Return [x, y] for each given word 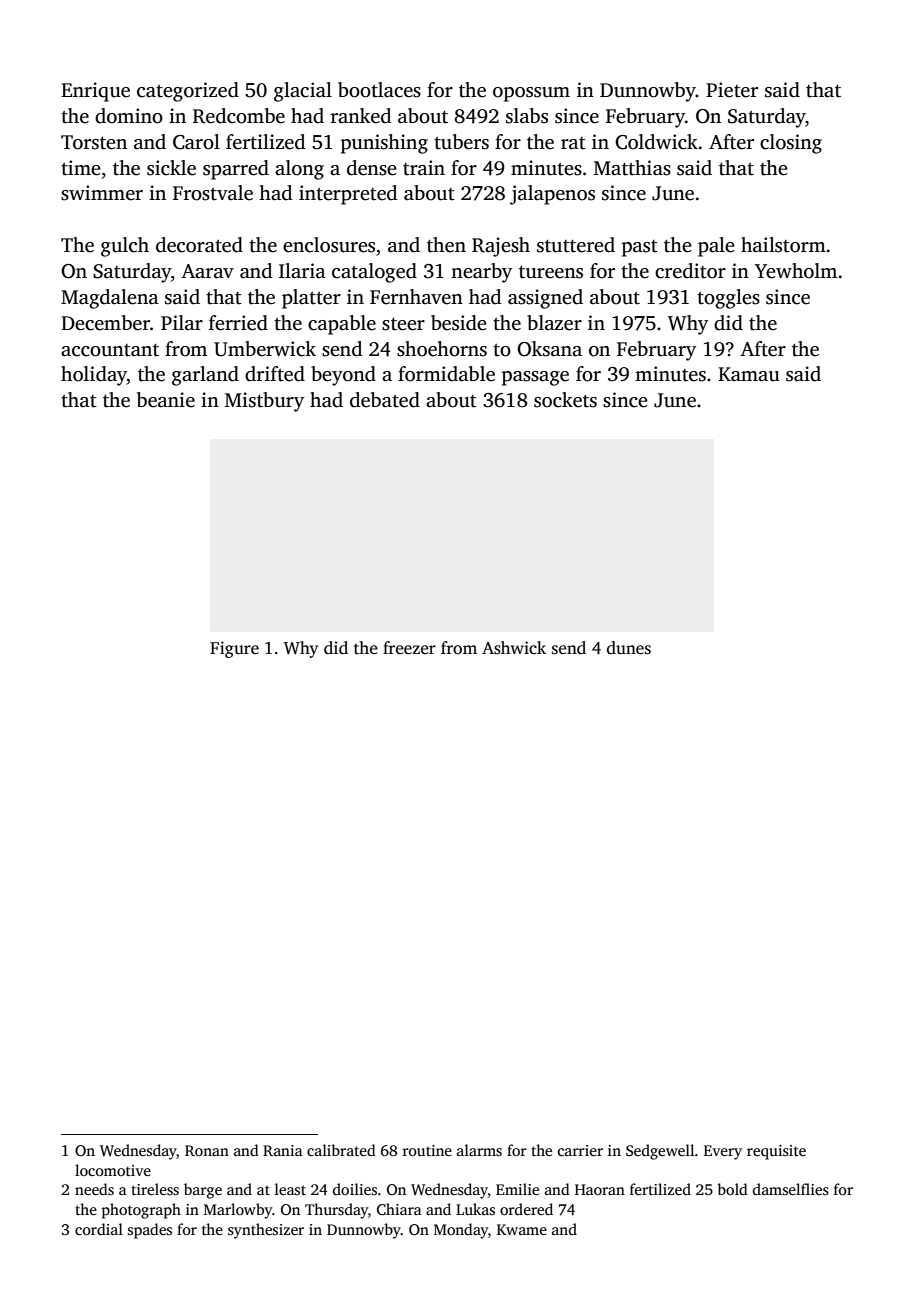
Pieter [732, 90]
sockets [565, 400]
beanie [166, 400]
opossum [531, 94]
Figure [234, 649]
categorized [188, 92]
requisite [776, 1152]
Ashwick [514, 648]
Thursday [336, 1211]
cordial [99, 1229]
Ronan [207, 1150]
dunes [629, 648]
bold [732, 1189]
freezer [409, 648]
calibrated [341, 1150]
